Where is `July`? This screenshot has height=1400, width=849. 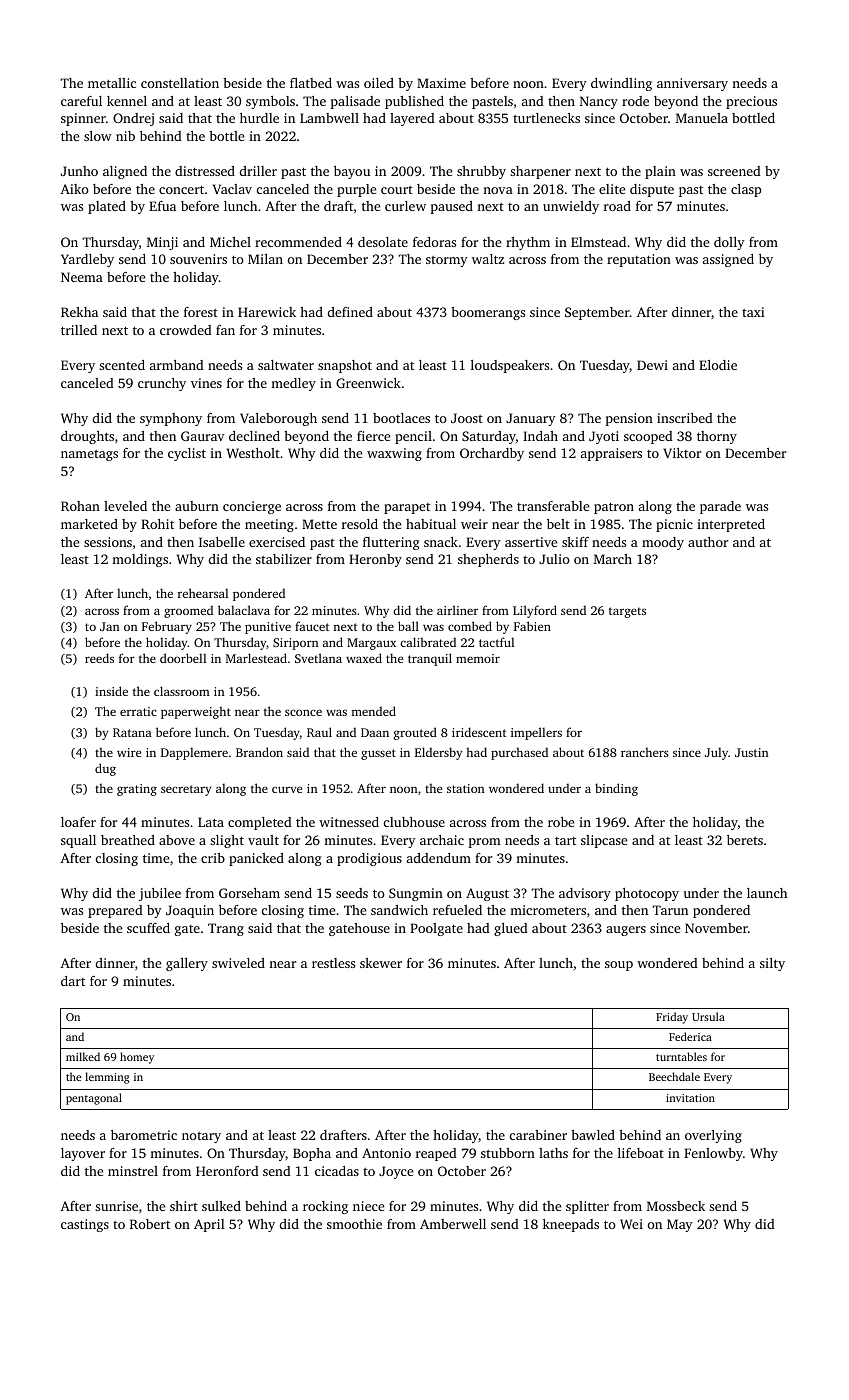
July is located at coordinates (717, 753).
